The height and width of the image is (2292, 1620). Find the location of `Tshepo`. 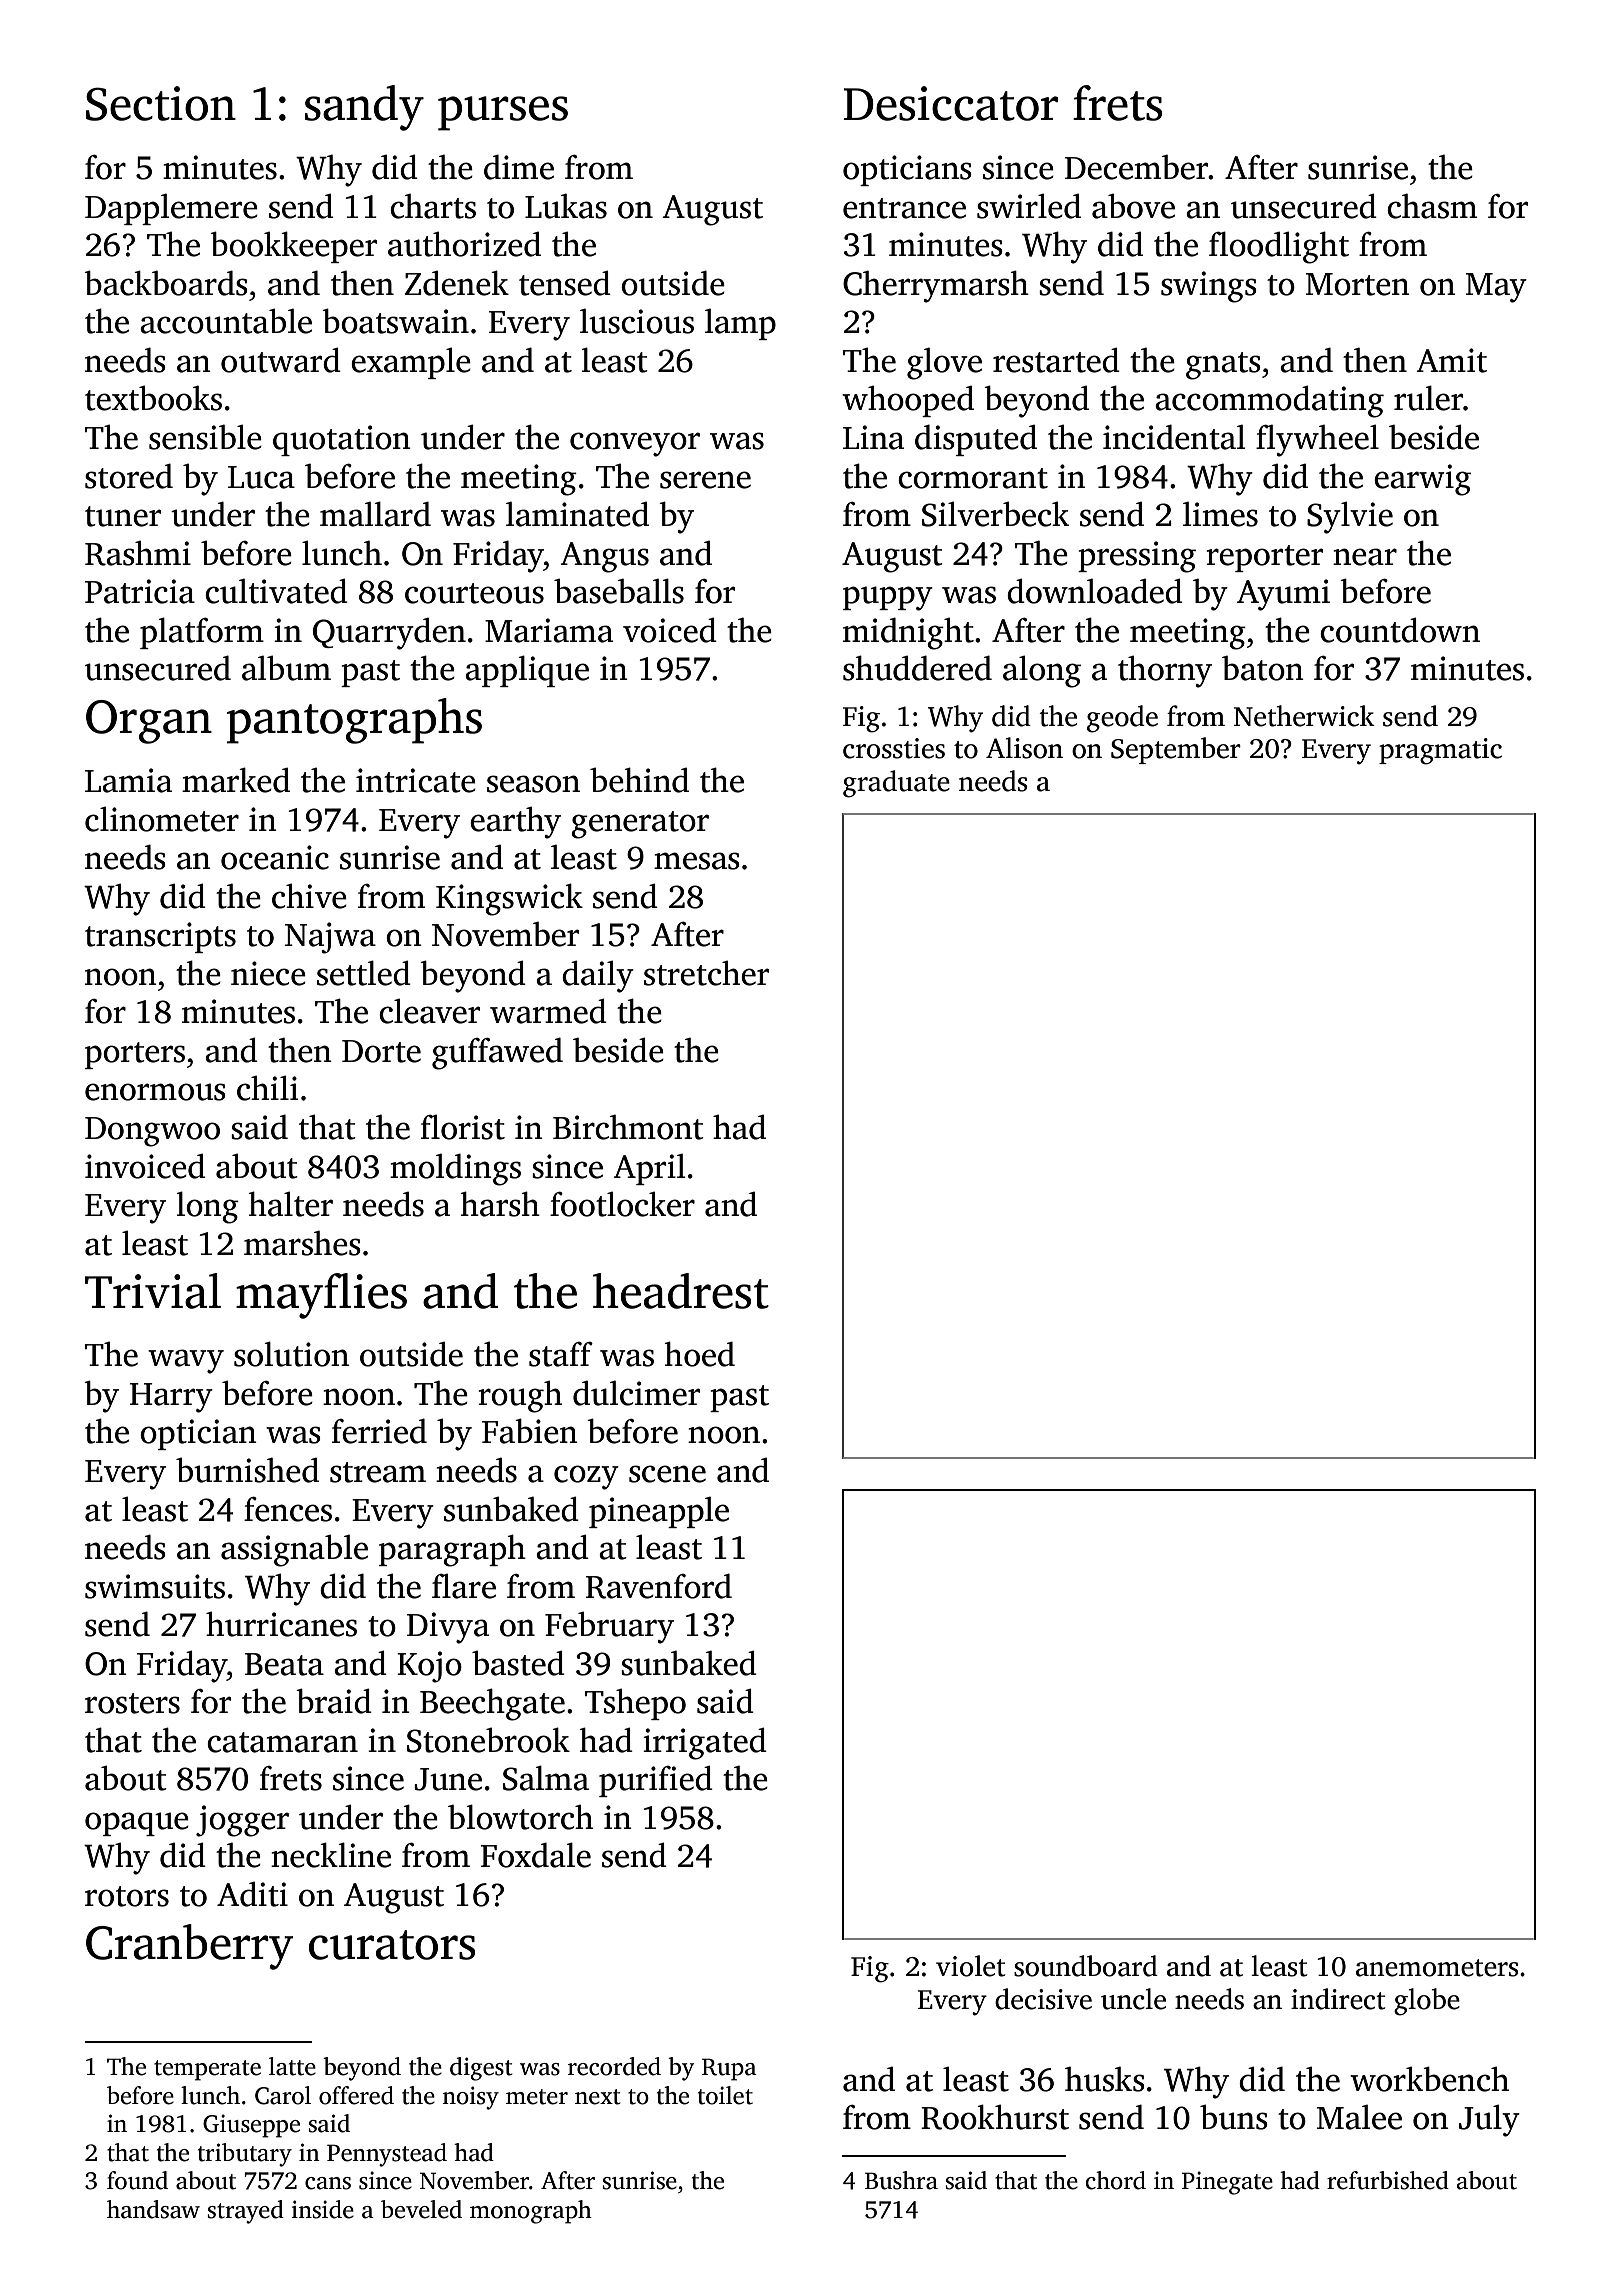

Tshepo is located at coordinates (635, 1704).
